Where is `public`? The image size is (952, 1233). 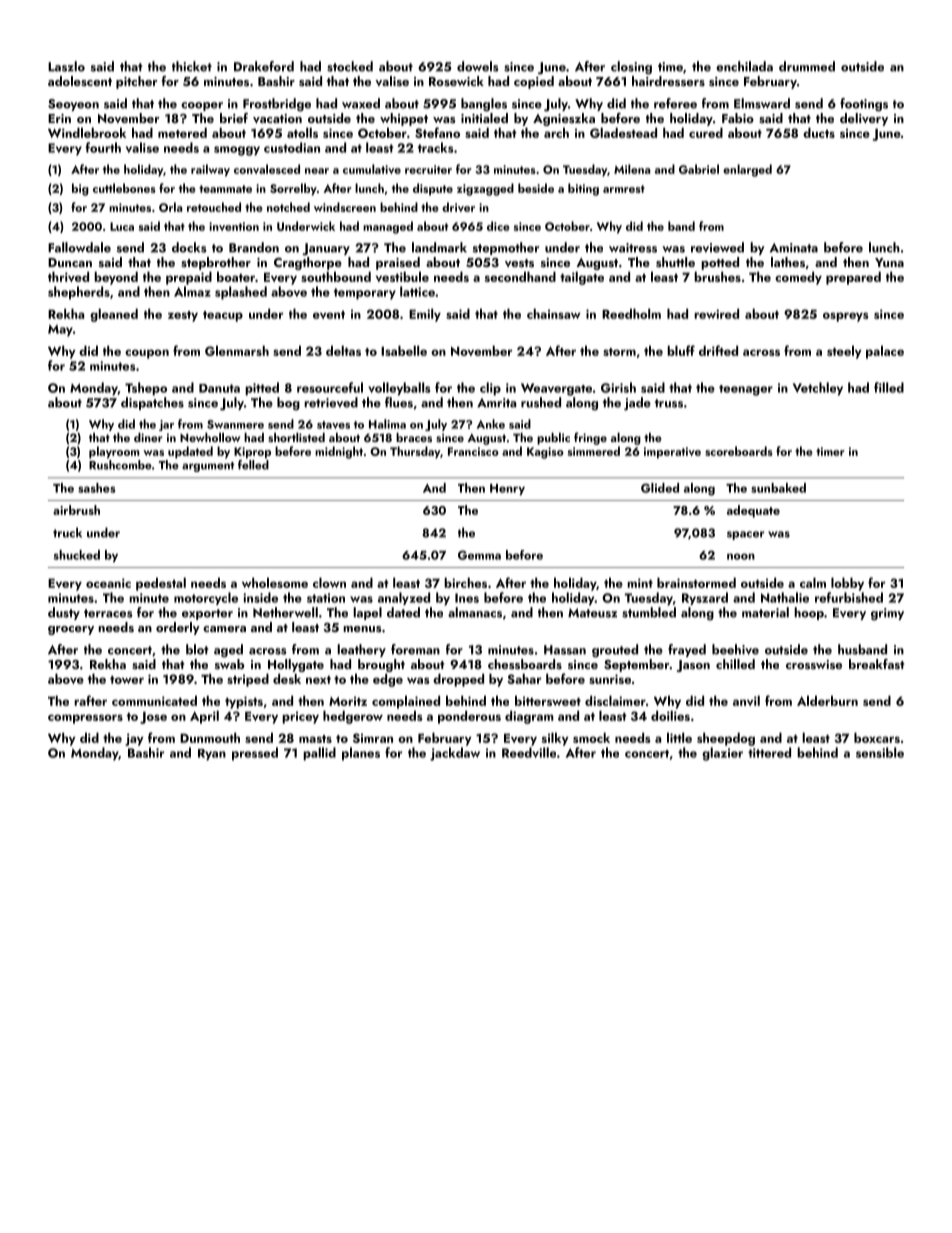
public is located at coordinates (553, 439).
